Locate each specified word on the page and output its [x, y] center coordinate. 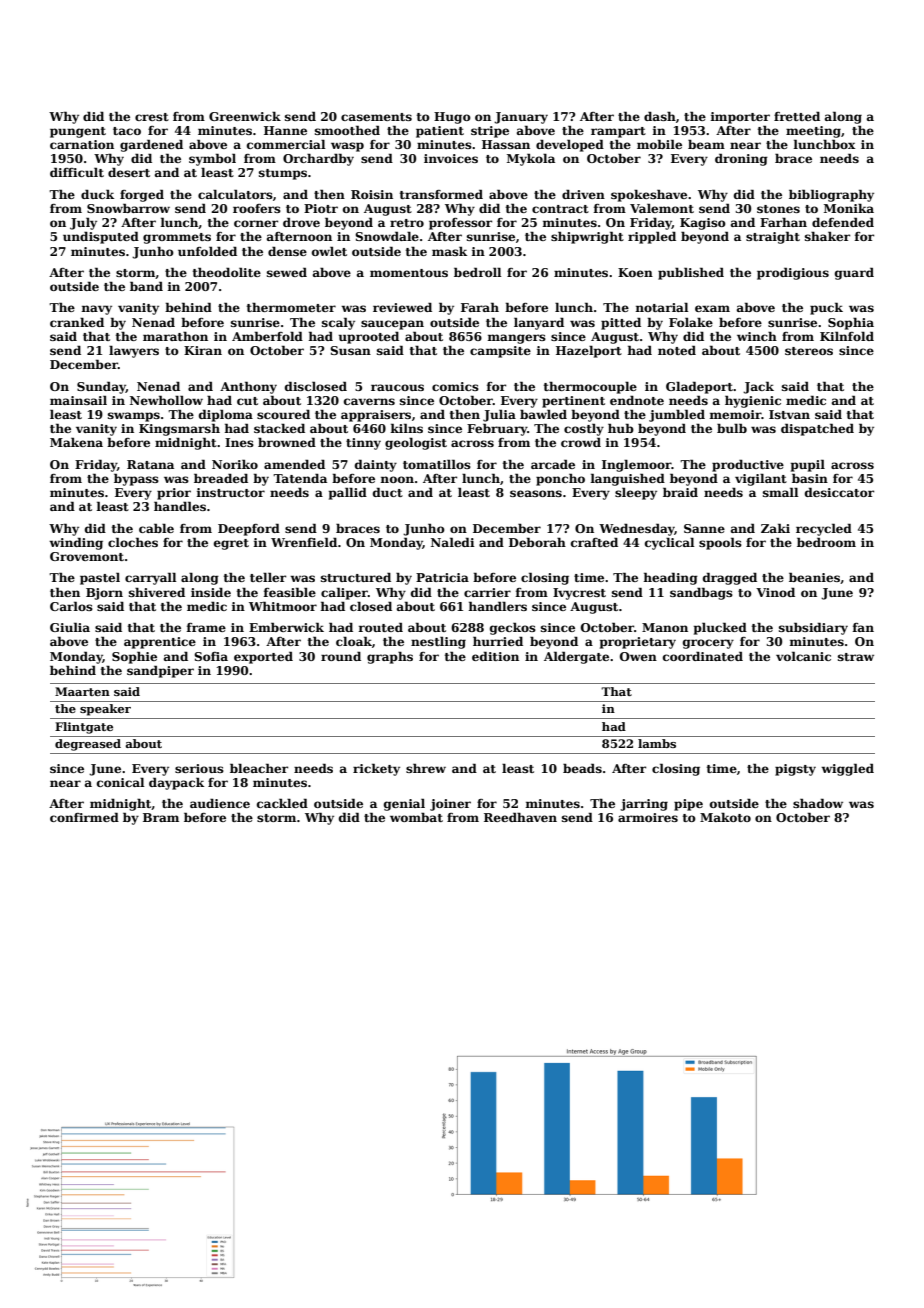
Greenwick [245, 116]
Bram [161, 817]
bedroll [478, 272]
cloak [354, 641]
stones [778, 209]
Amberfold [267, 336]
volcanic [803, 656]
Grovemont [87, 556]
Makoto [725, 817]
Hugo [452, 118]
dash [660, 116]
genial [404, 804]
